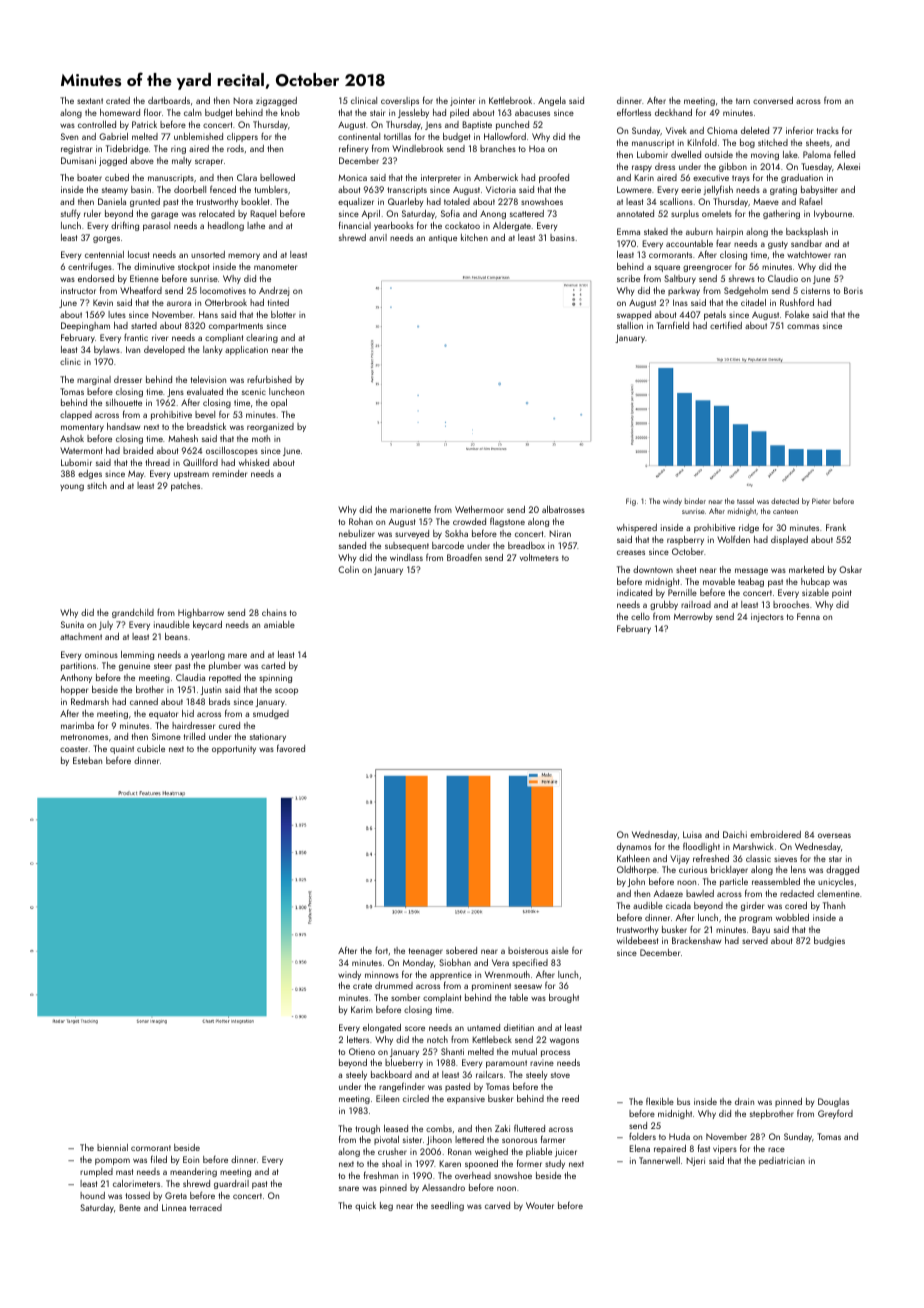 The height and width of the screenshot is (1308, 924). I want to click on conversed, so click(773, 100).
